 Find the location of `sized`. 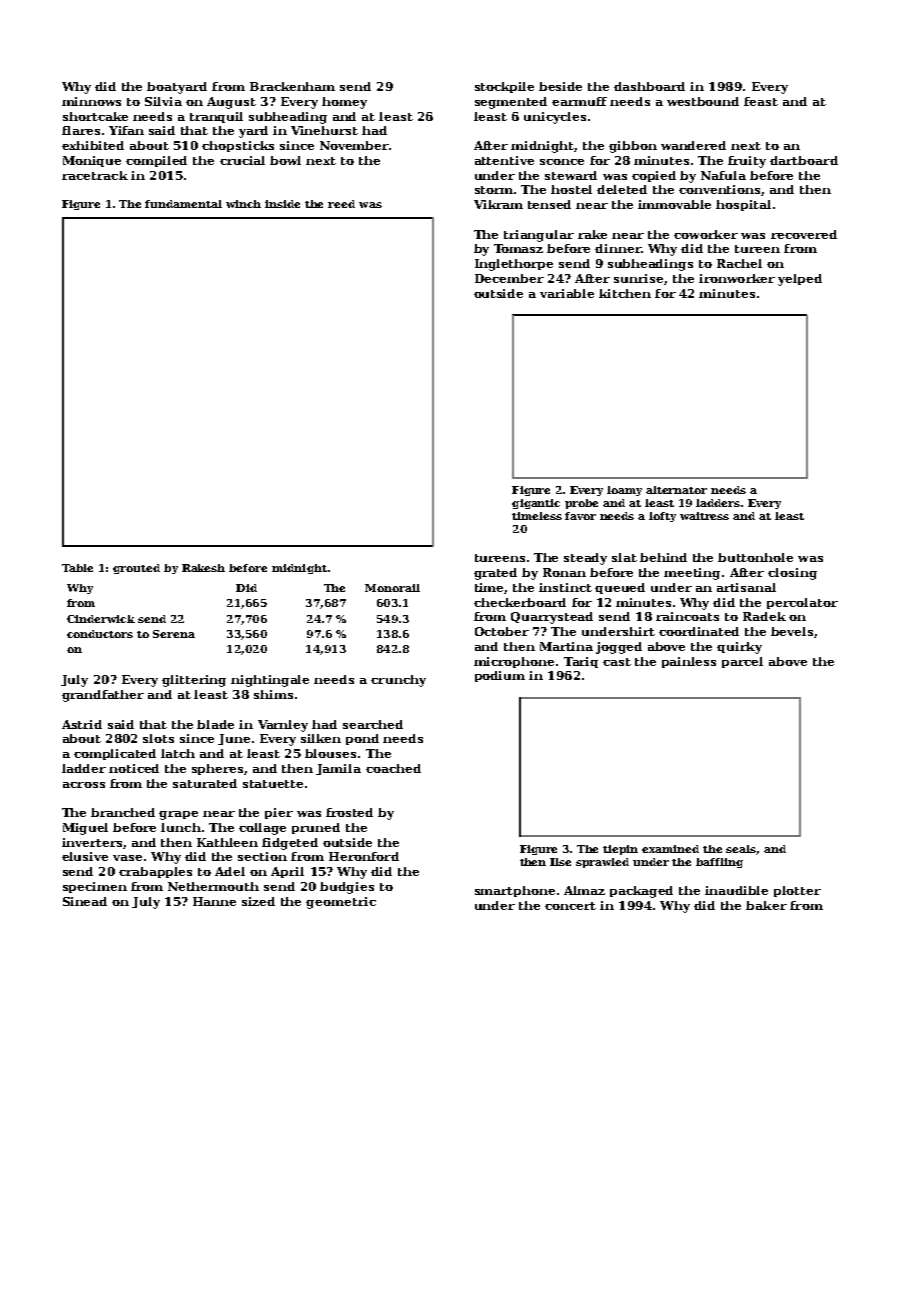

sized is located at coordinates (258, 901).
